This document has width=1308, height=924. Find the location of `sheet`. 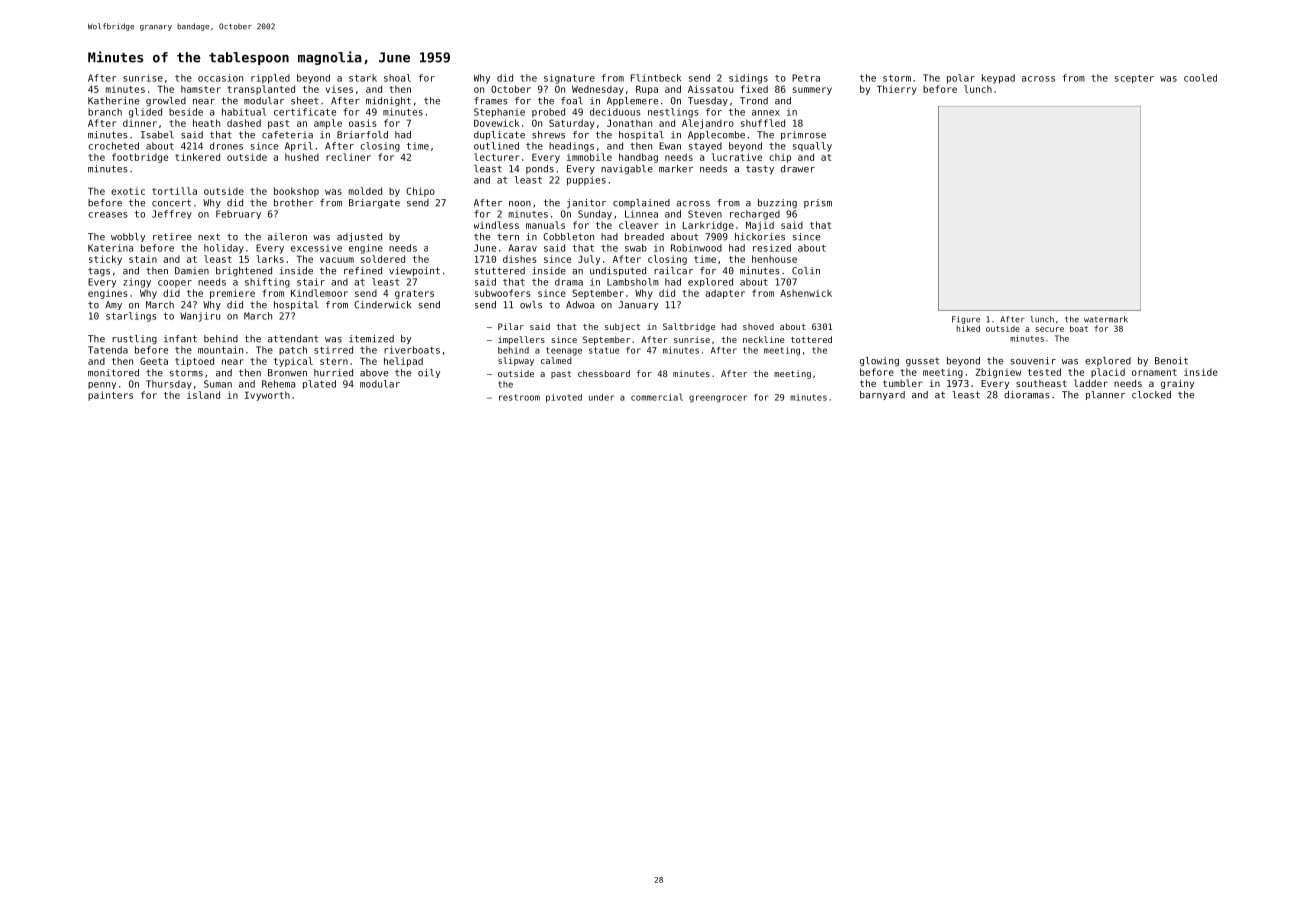

sheet is located at coordinates (304, 101).
